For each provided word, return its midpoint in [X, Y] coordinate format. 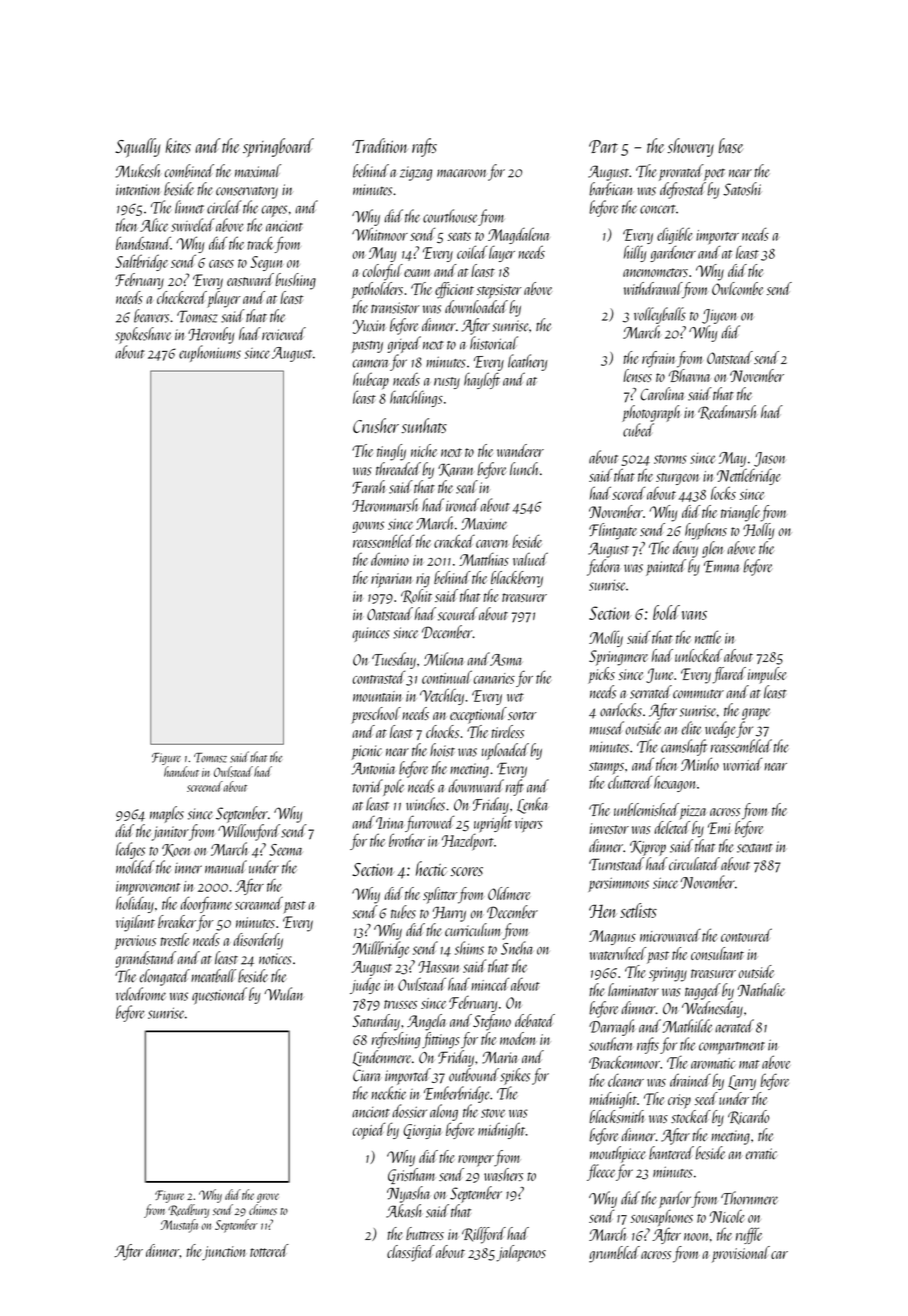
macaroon [462, 173]
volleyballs [660, 315]
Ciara [366, 1076]
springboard [278, 147]
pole [393, 787]
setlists [638, 910]
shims [469, 948]
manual [226, 867]
